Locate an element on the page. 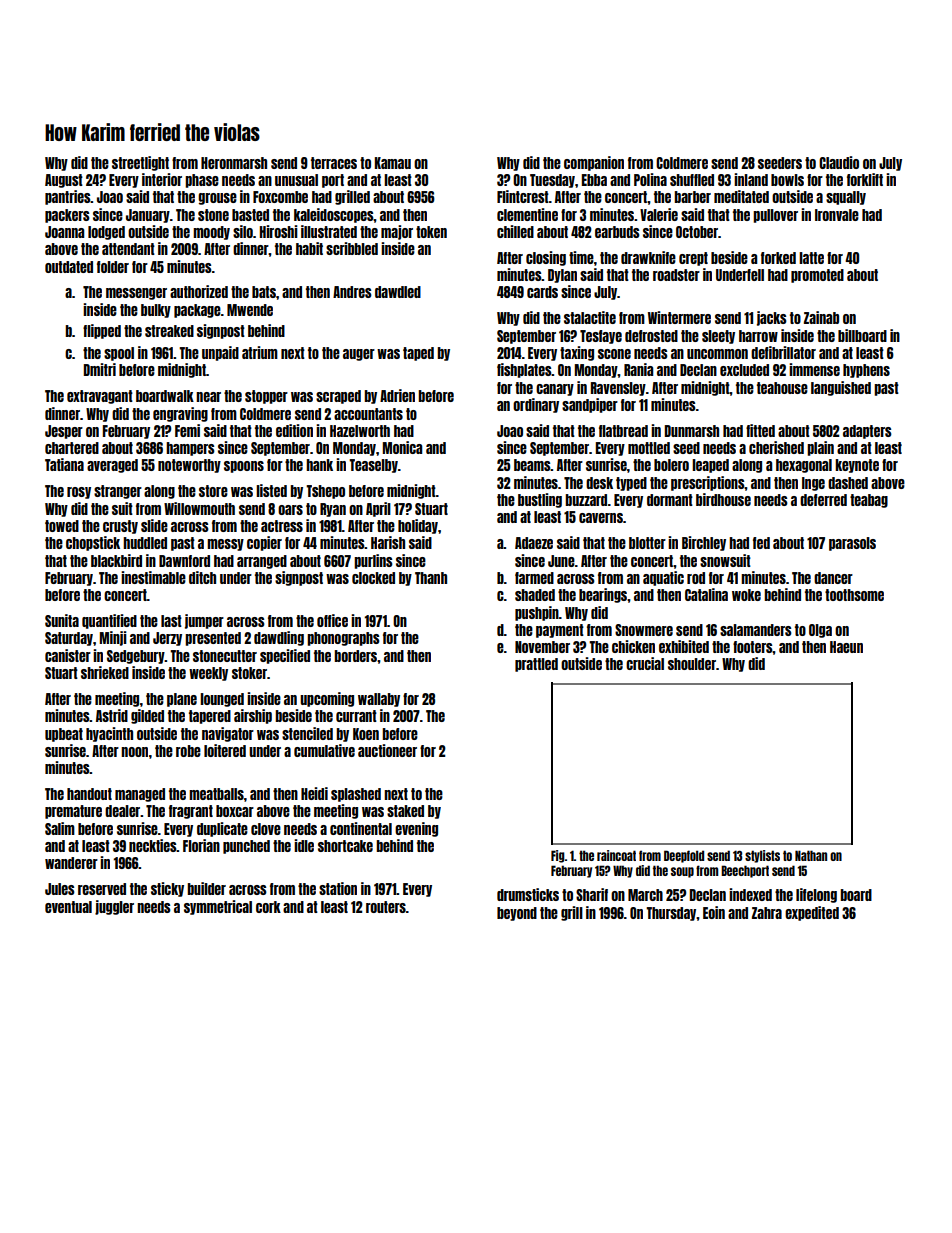 Image resolution: width=952 pixels, height=1233 pixels. Heronmarsh is located at coordinates (234, 163).
